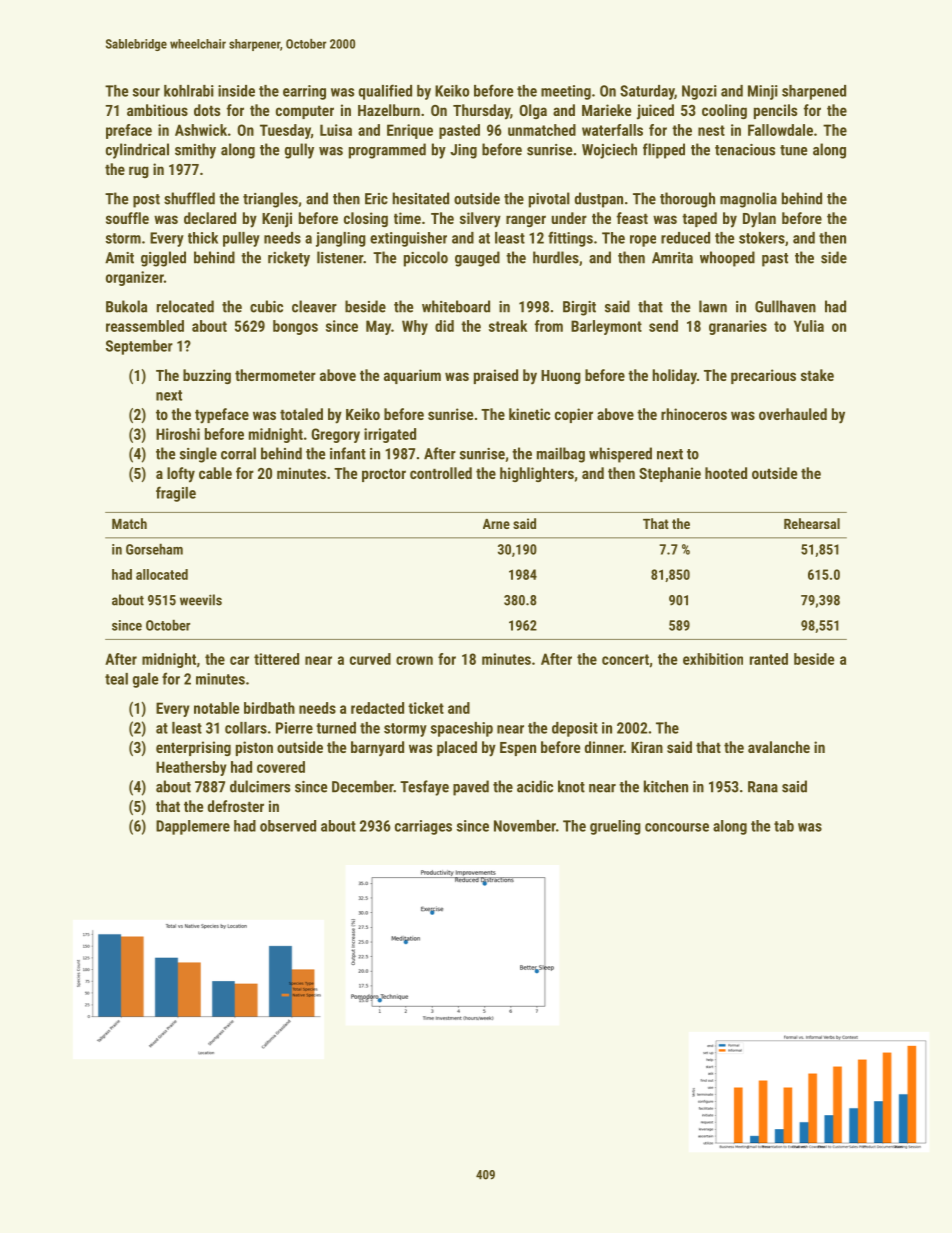  What do you see at coordinates (366, 219) in the screenshot?
I see `closing` at bounding box center [366, 219].
